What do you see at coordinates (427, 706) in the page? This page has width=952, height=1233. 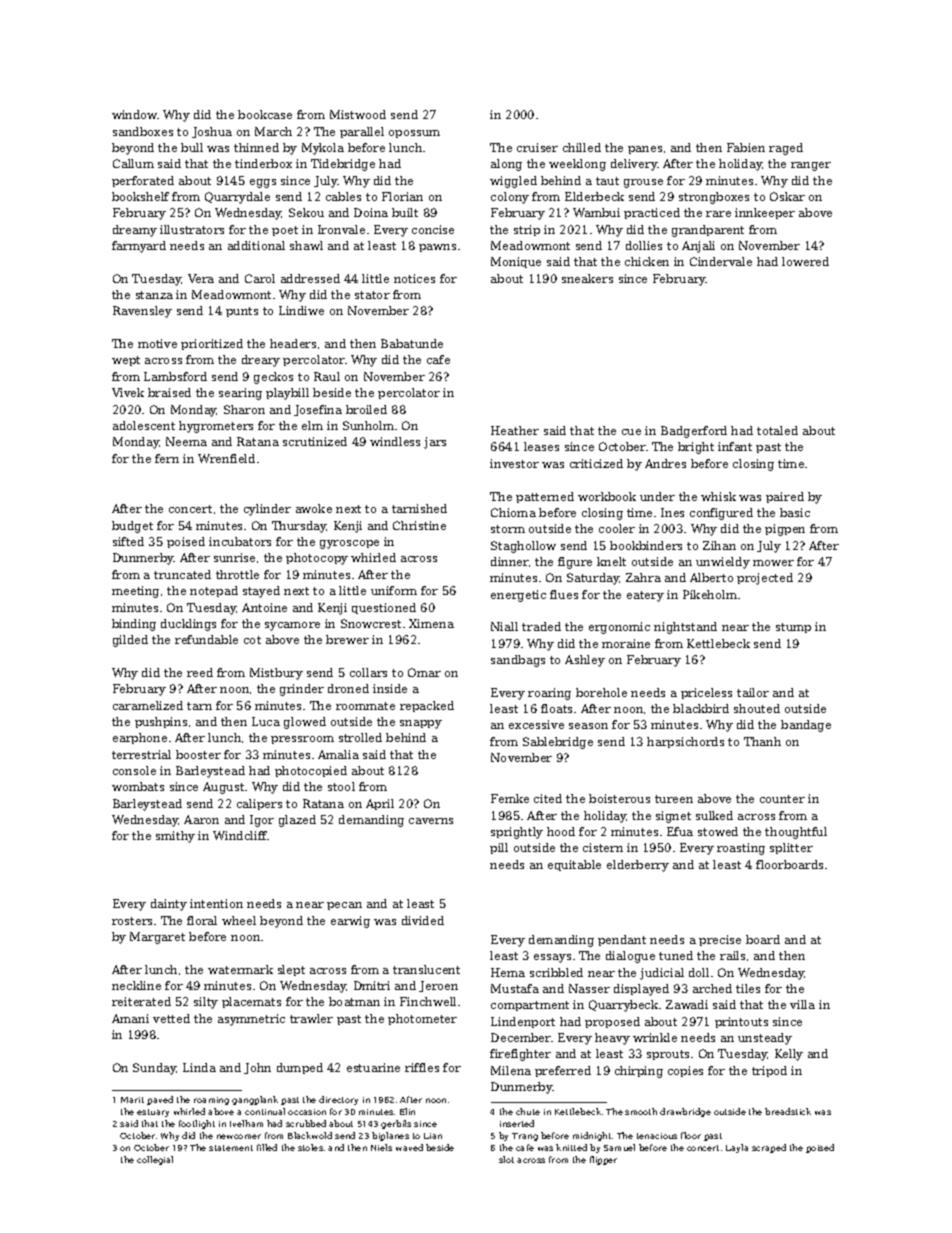 I see `repacked` at bounding box center [427, 706].
